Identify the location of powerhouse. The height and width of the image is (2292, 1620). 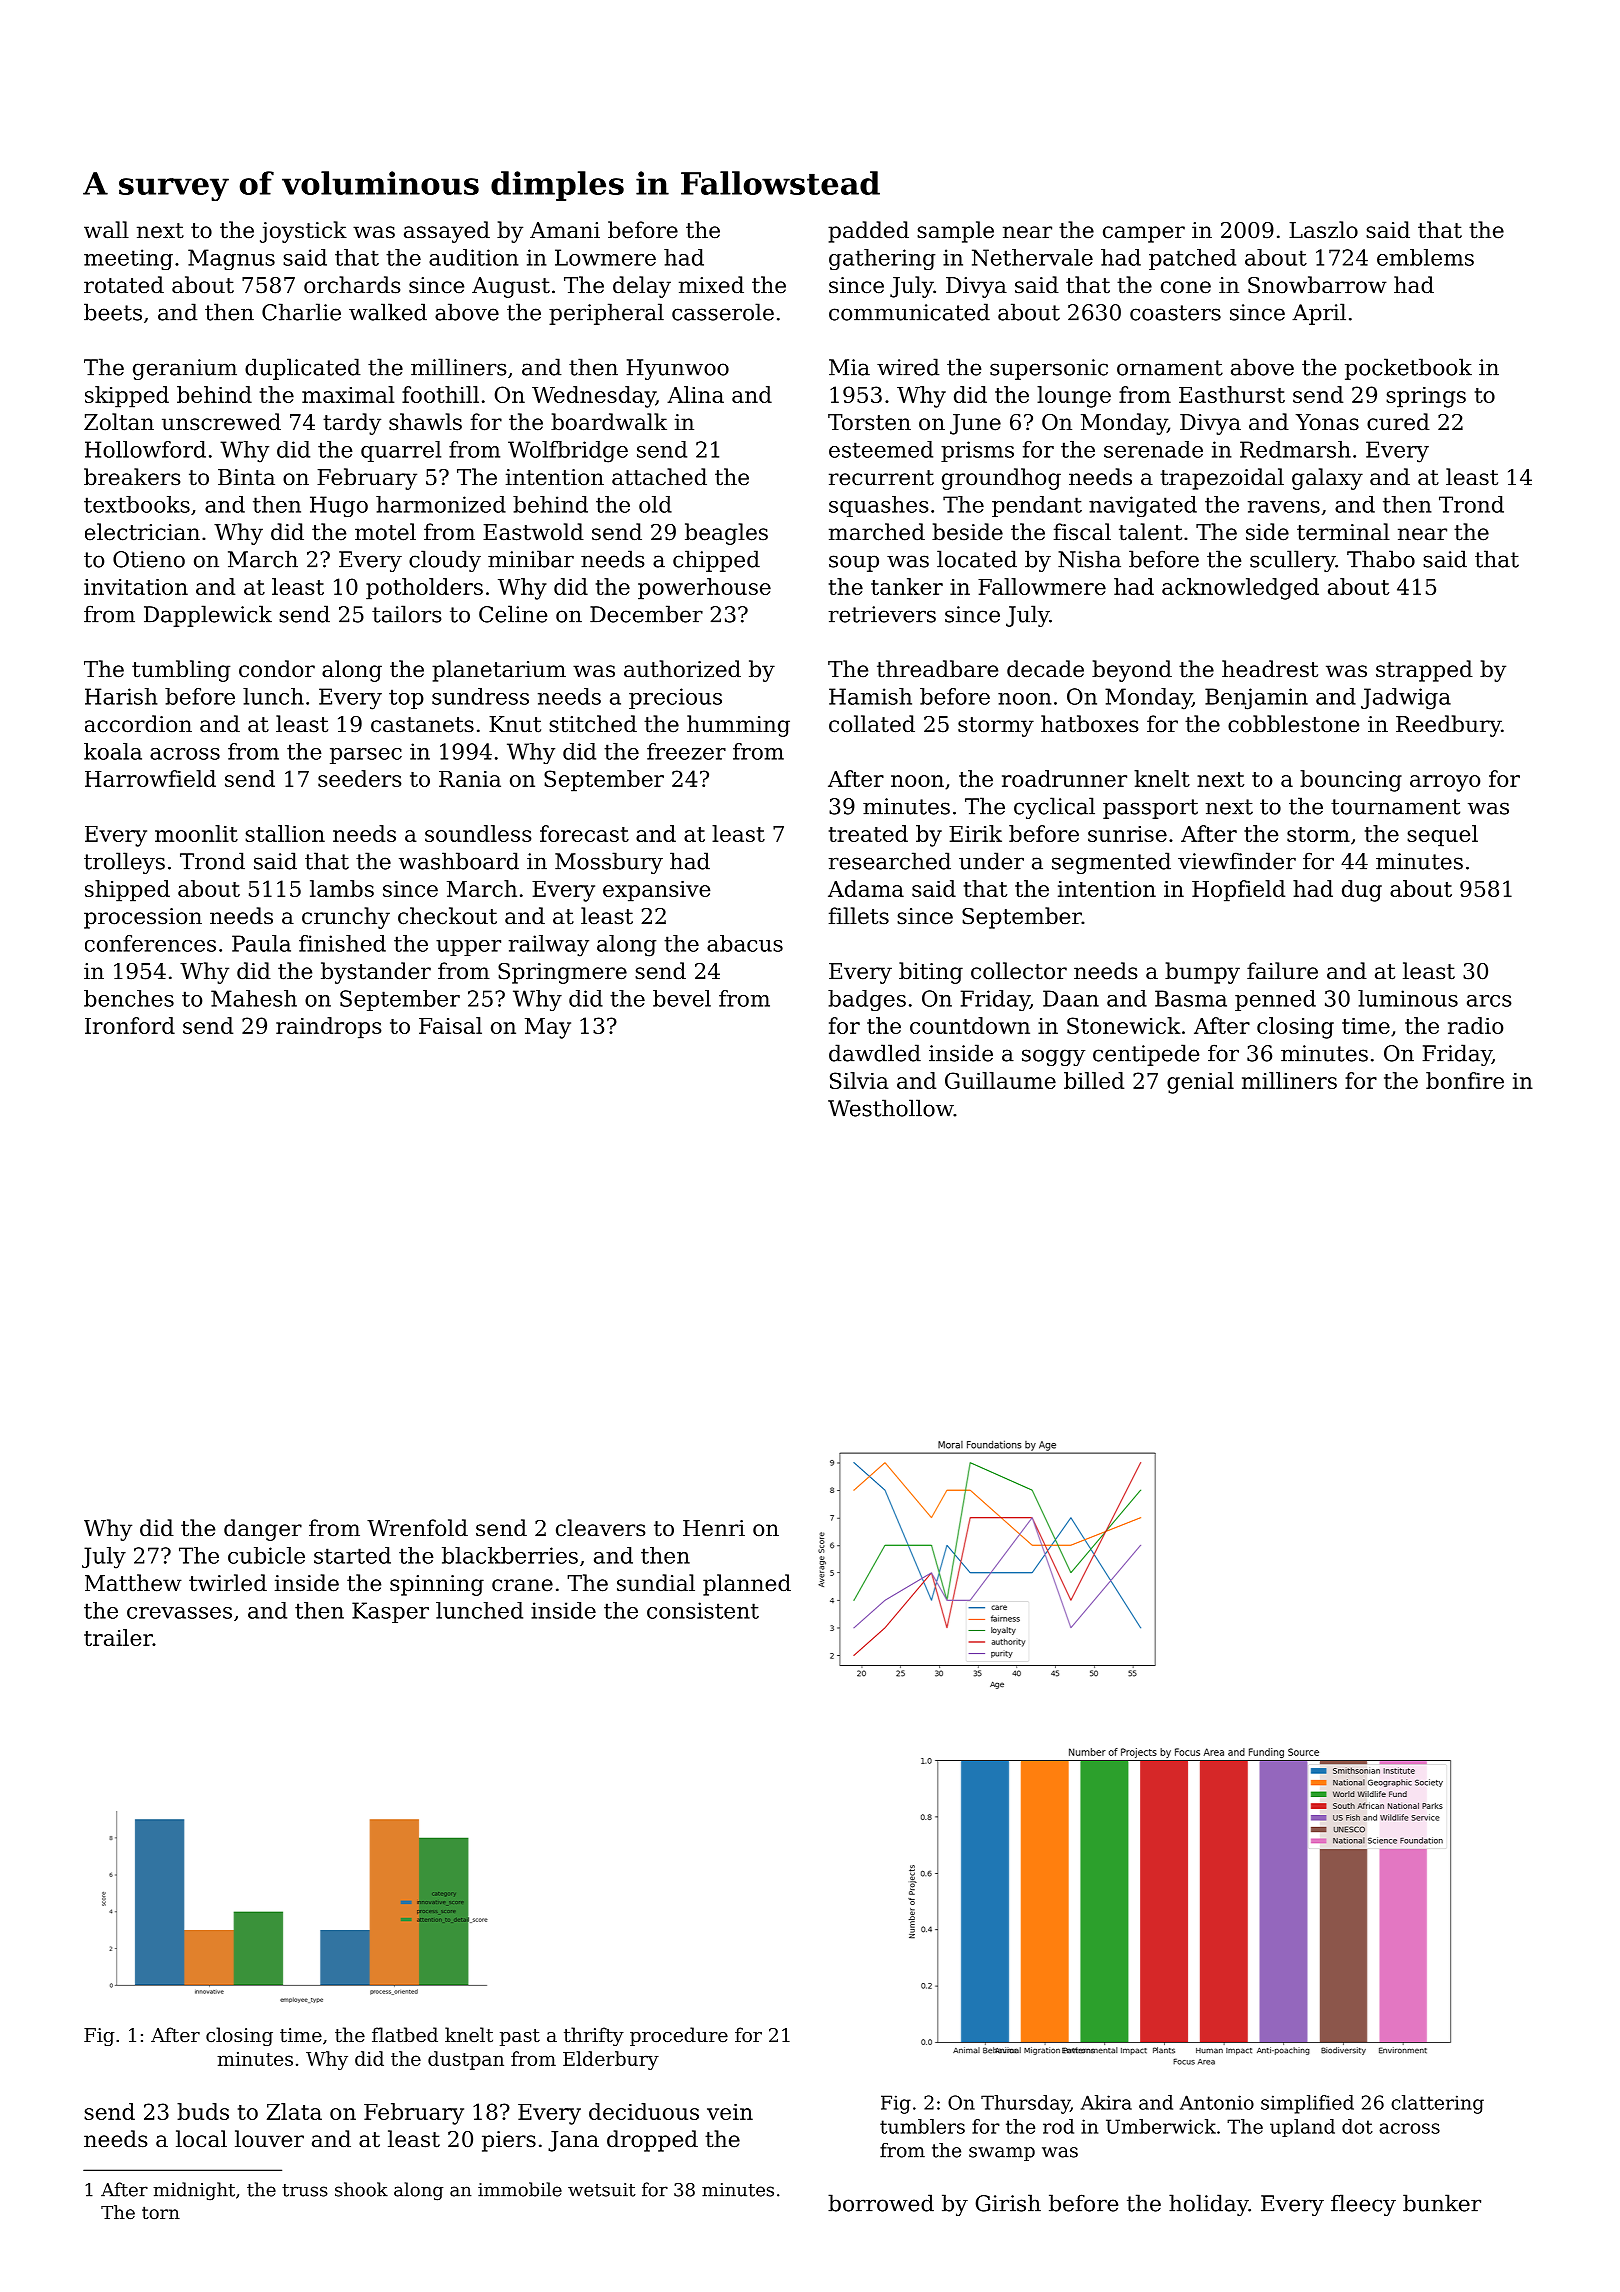
(704, 589).
